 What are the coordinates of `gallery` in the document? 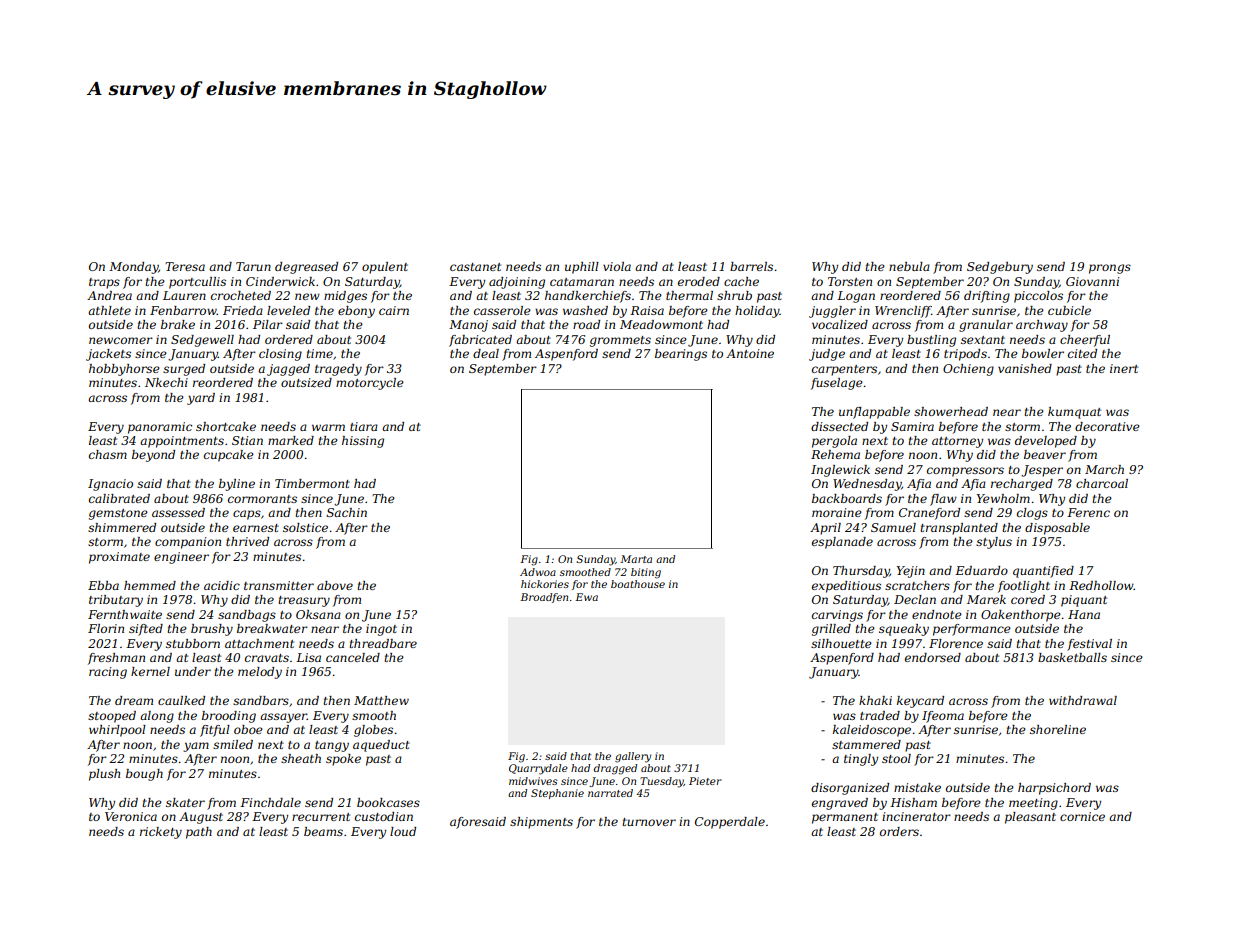 It's located at (633, 757).
